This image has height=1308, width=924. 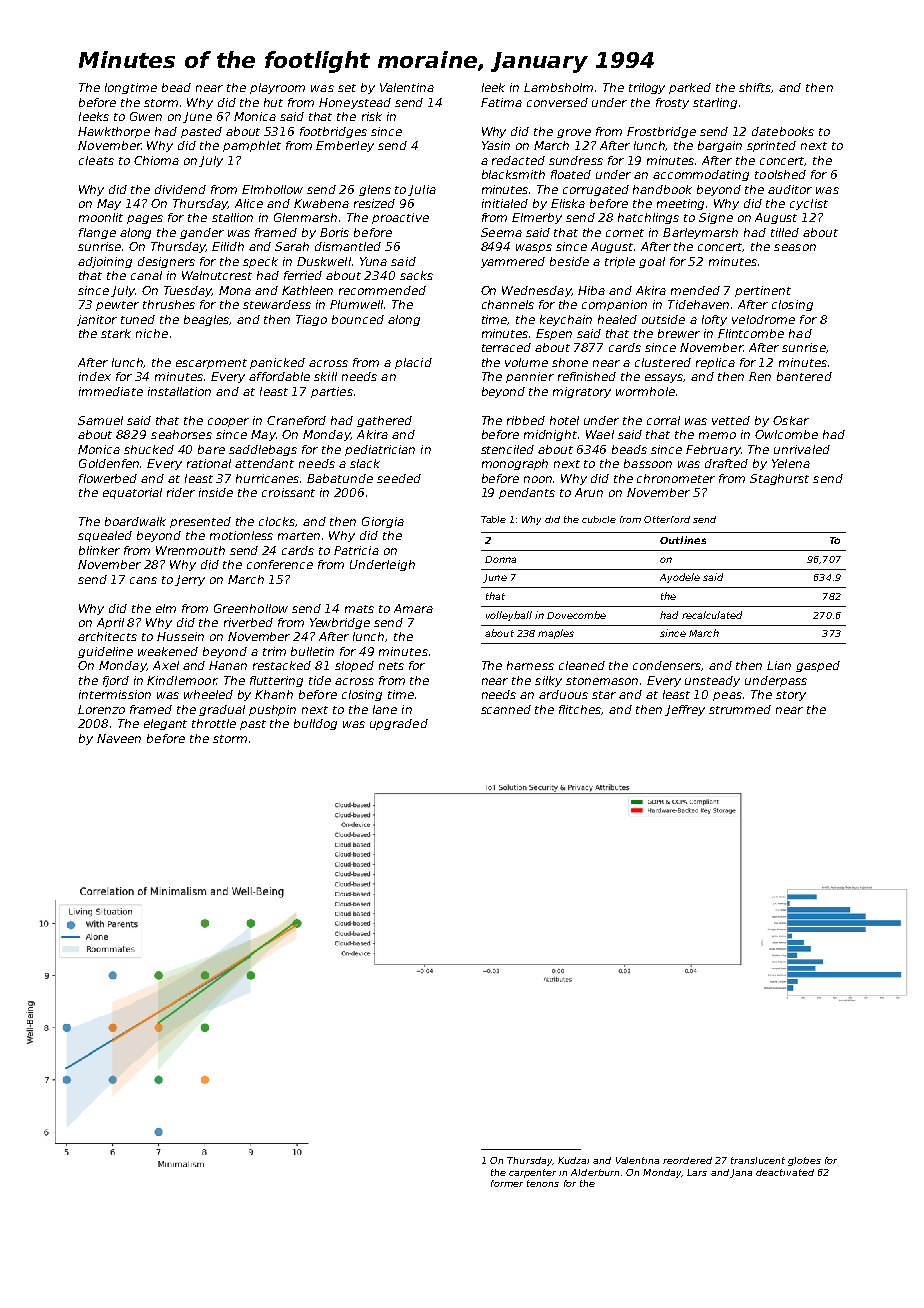 I want to click on season, so click(x=795, y=247).
